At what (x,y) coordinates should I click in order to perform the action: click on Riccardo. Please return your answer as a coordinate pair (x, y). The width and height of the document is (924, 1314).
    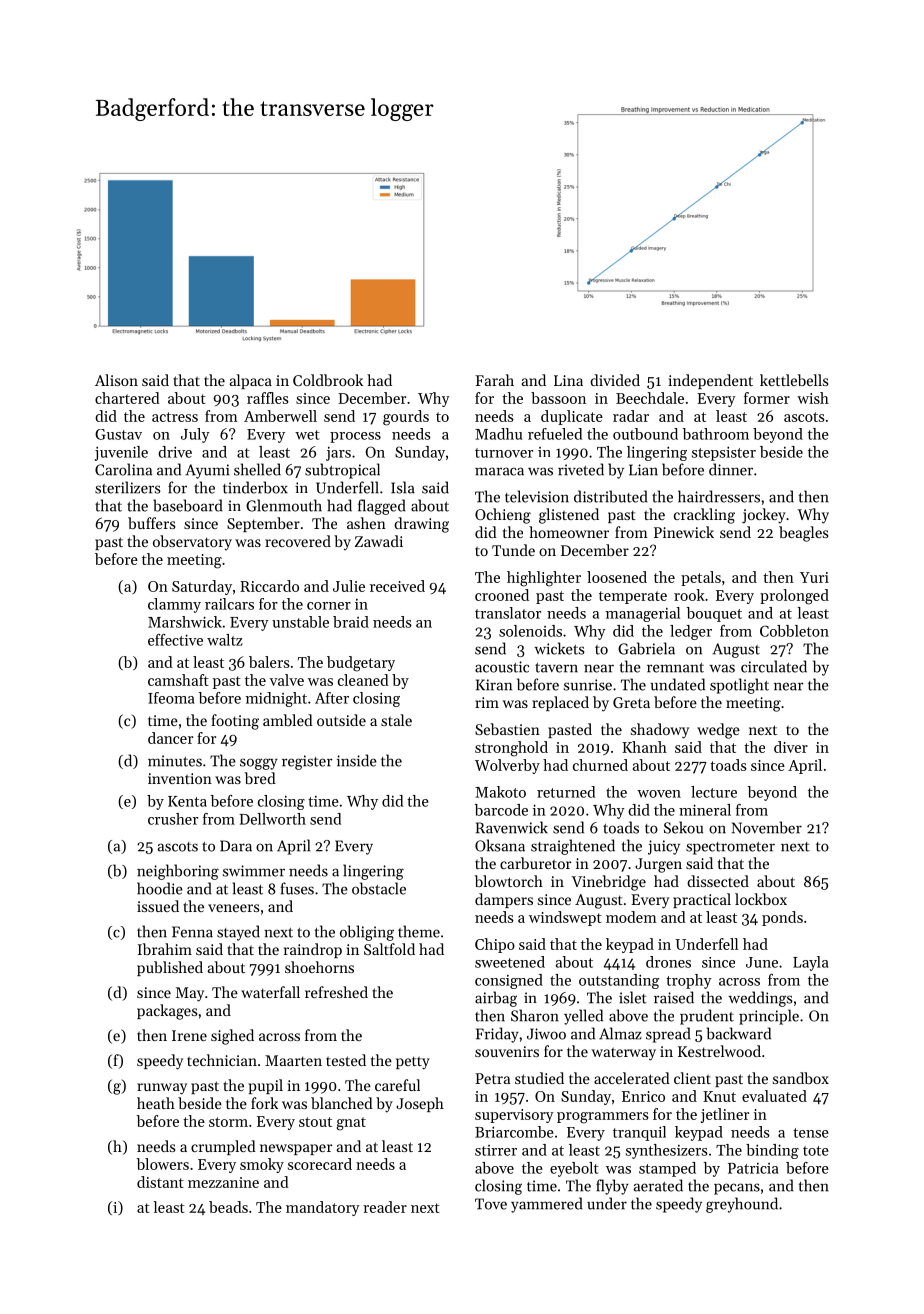
    Looking at the image, I should click on (269, 586).
